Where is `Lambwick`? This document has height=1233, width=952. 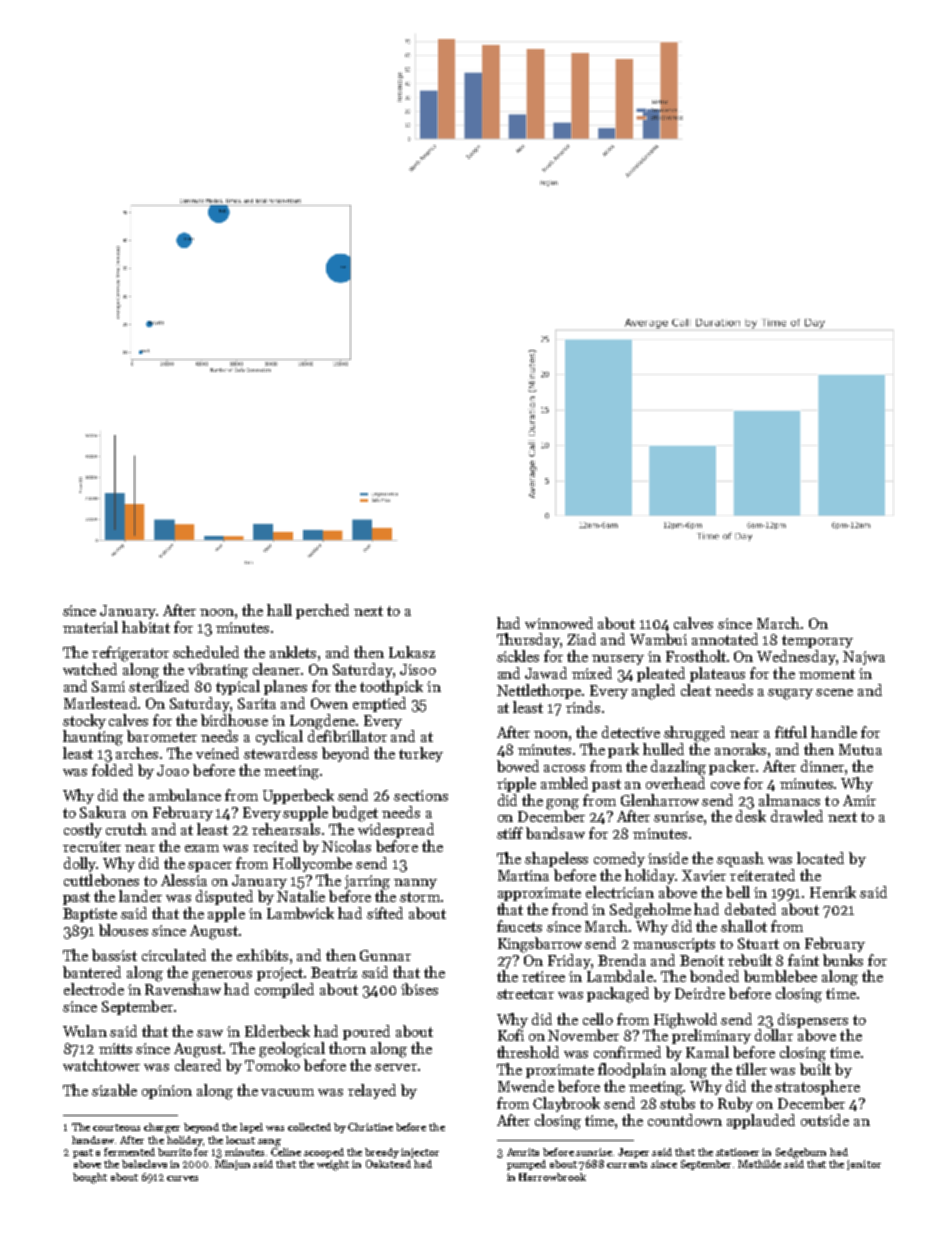 Lambwick is located at coordinates (300, 913).
